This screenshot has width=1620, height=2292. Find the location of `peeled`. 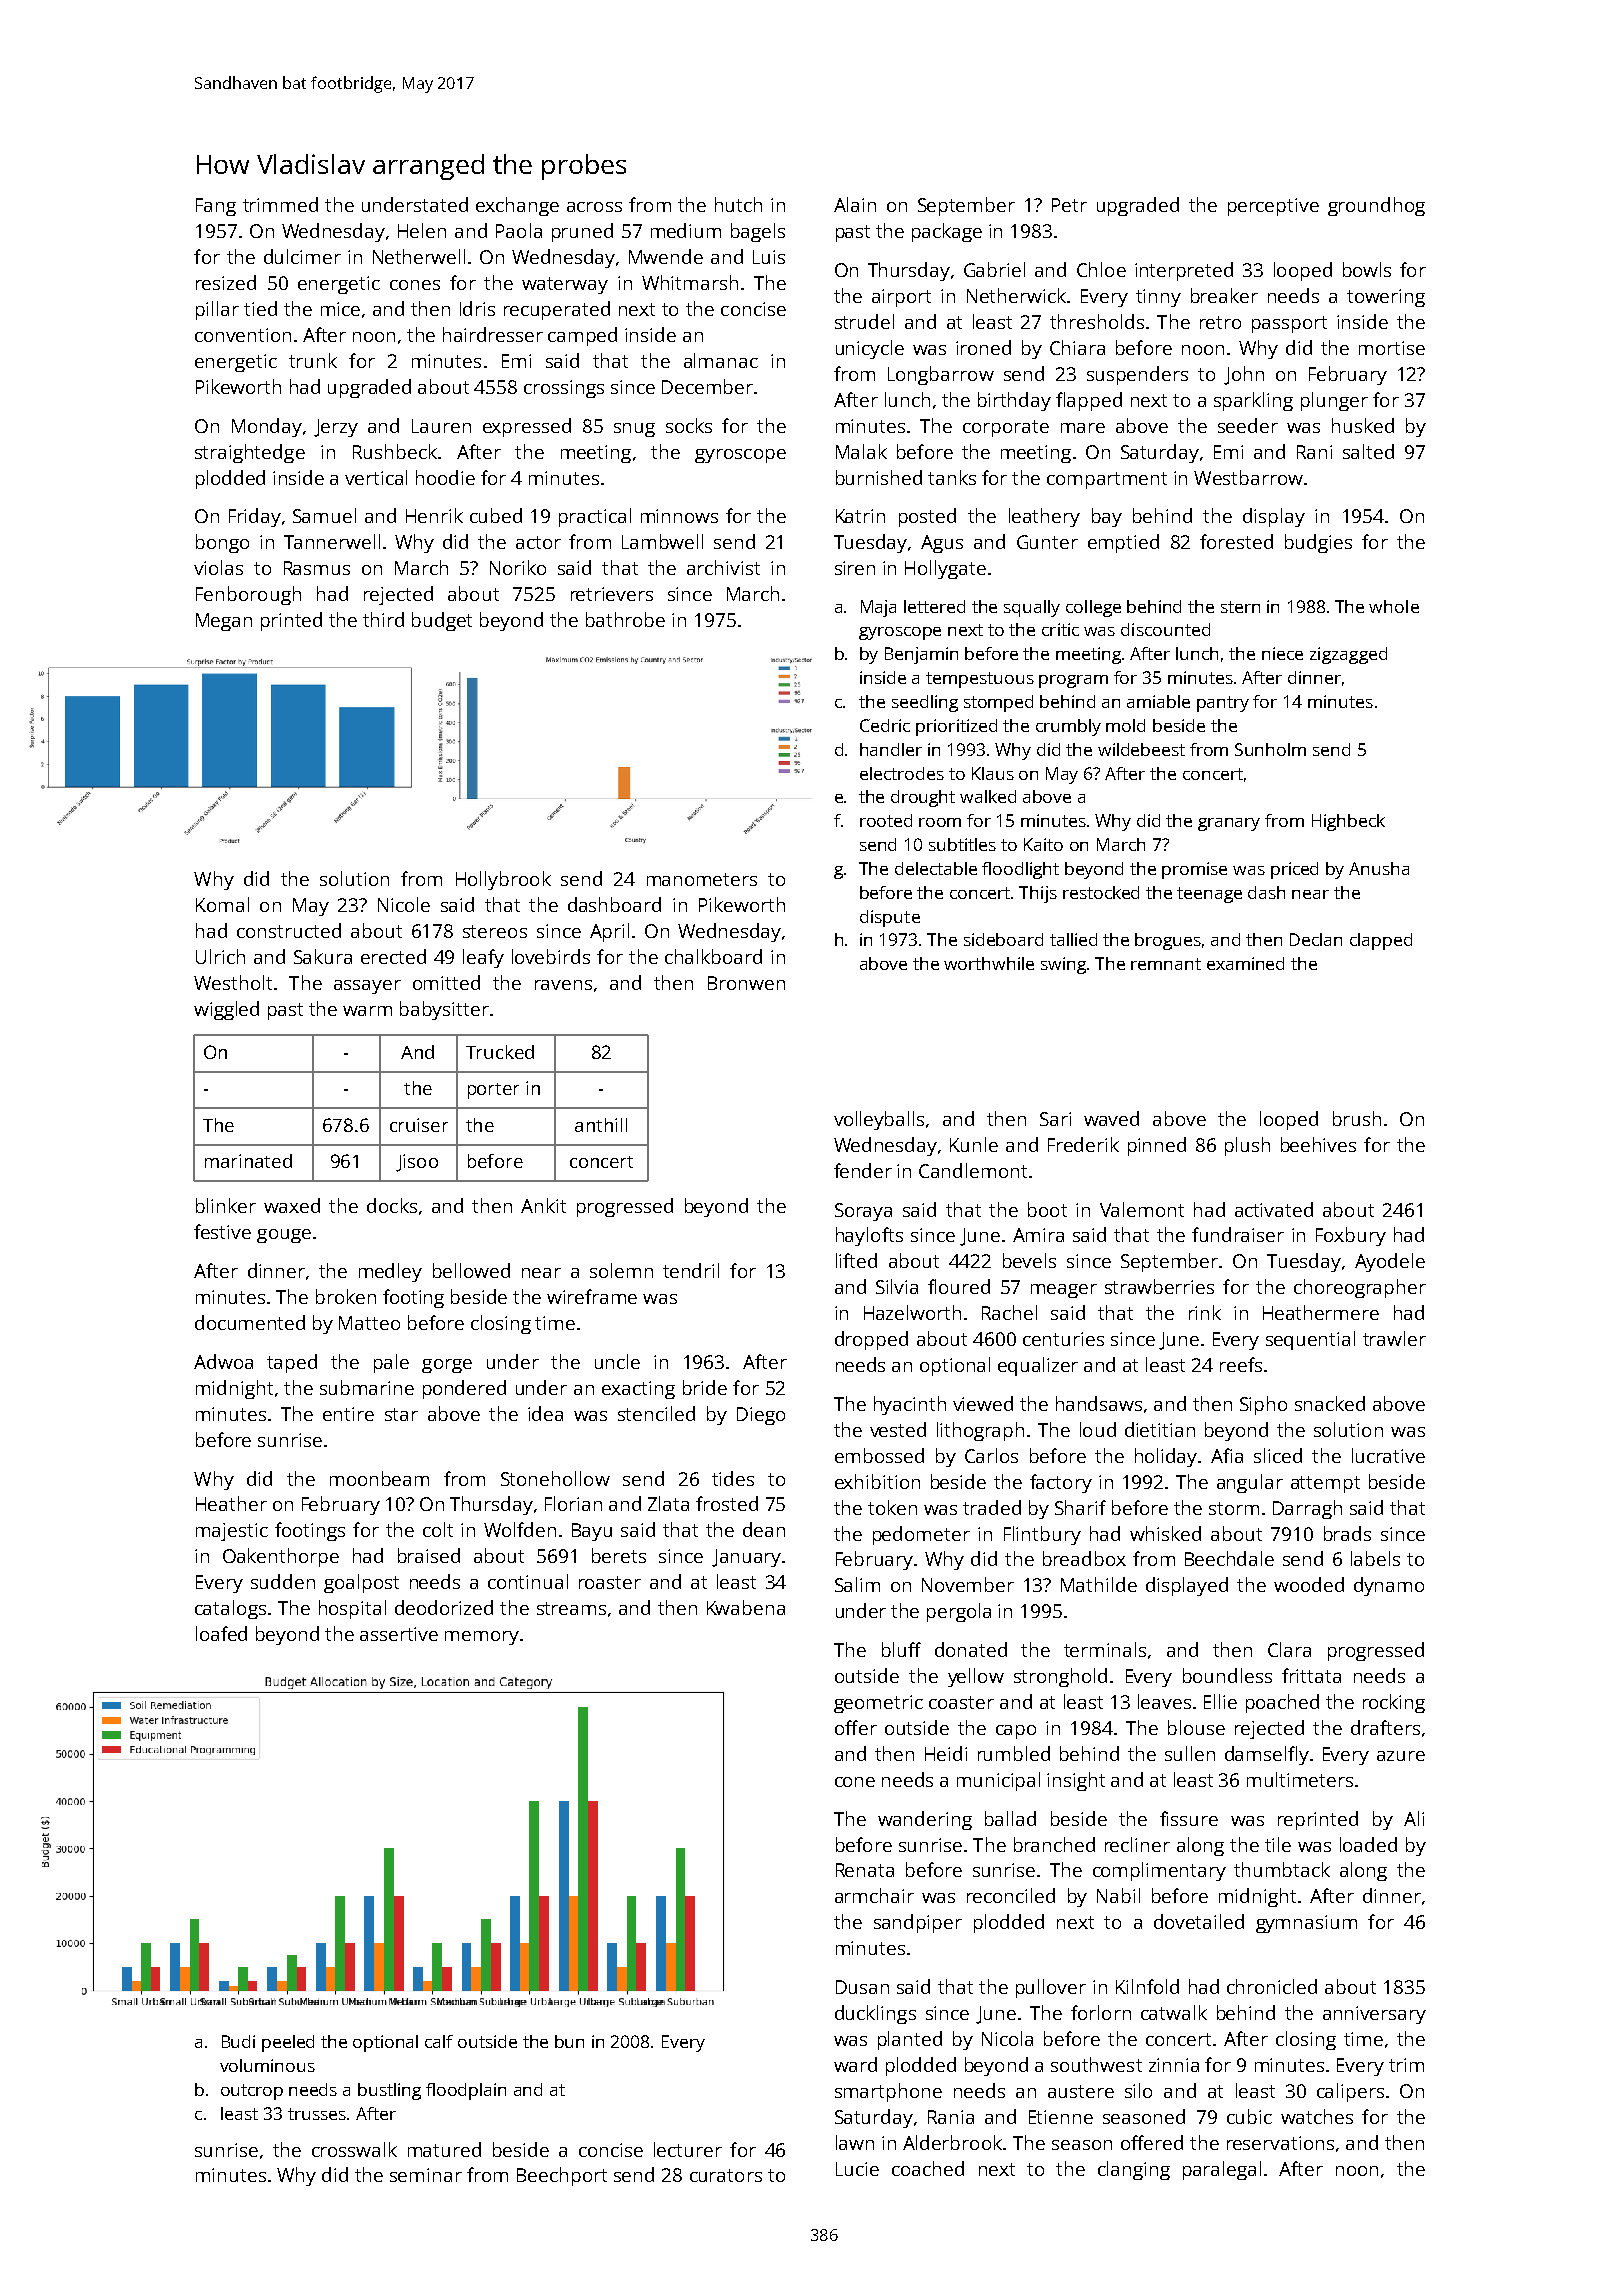

peeled is located at coordinates (288, 2043).
